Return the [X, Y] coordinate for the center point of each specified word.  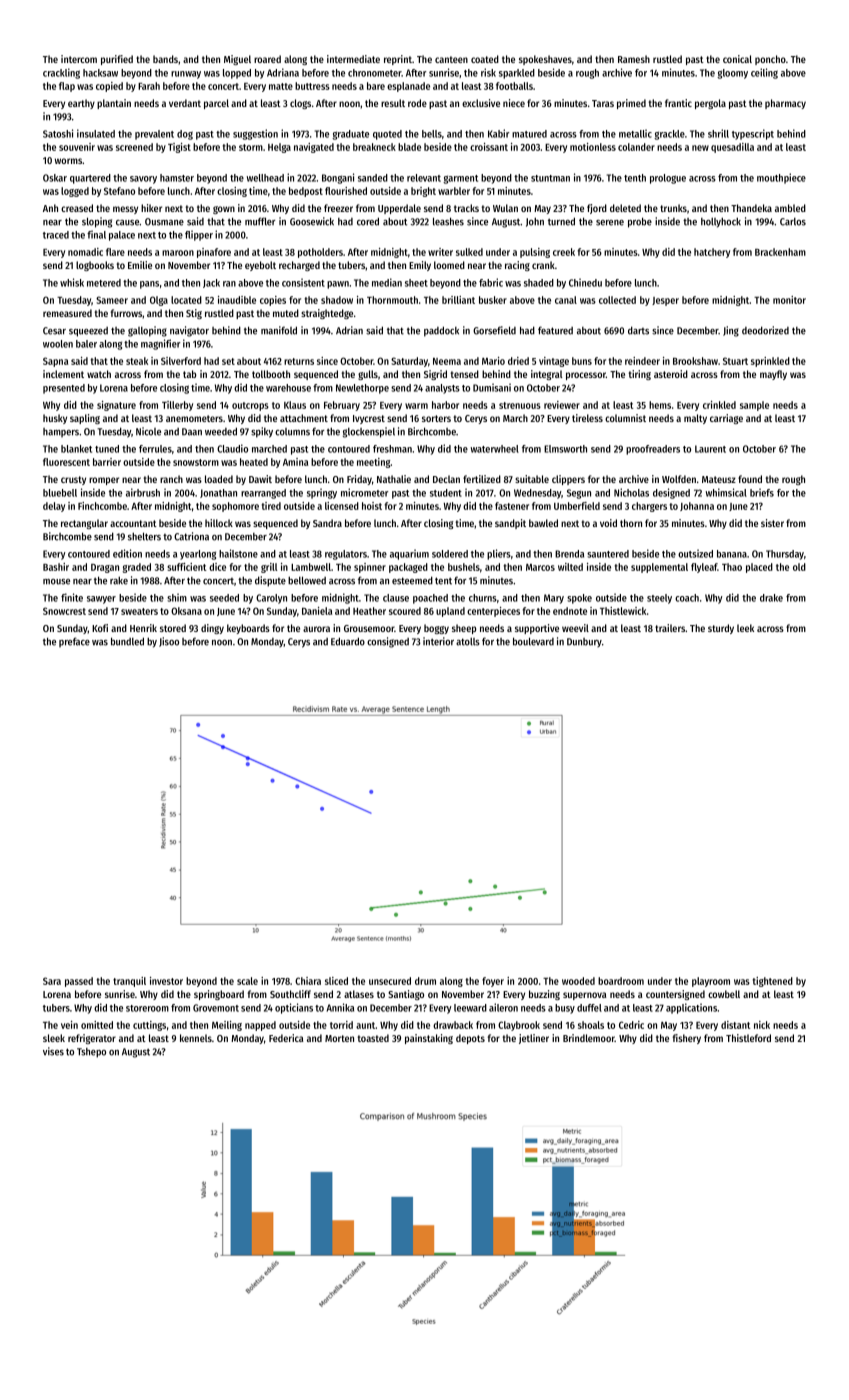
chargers [649, 507]
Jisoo [169, 642]
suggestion [255, 134]
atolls [468, 641]
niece [514, 103]
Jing [731, 331]
